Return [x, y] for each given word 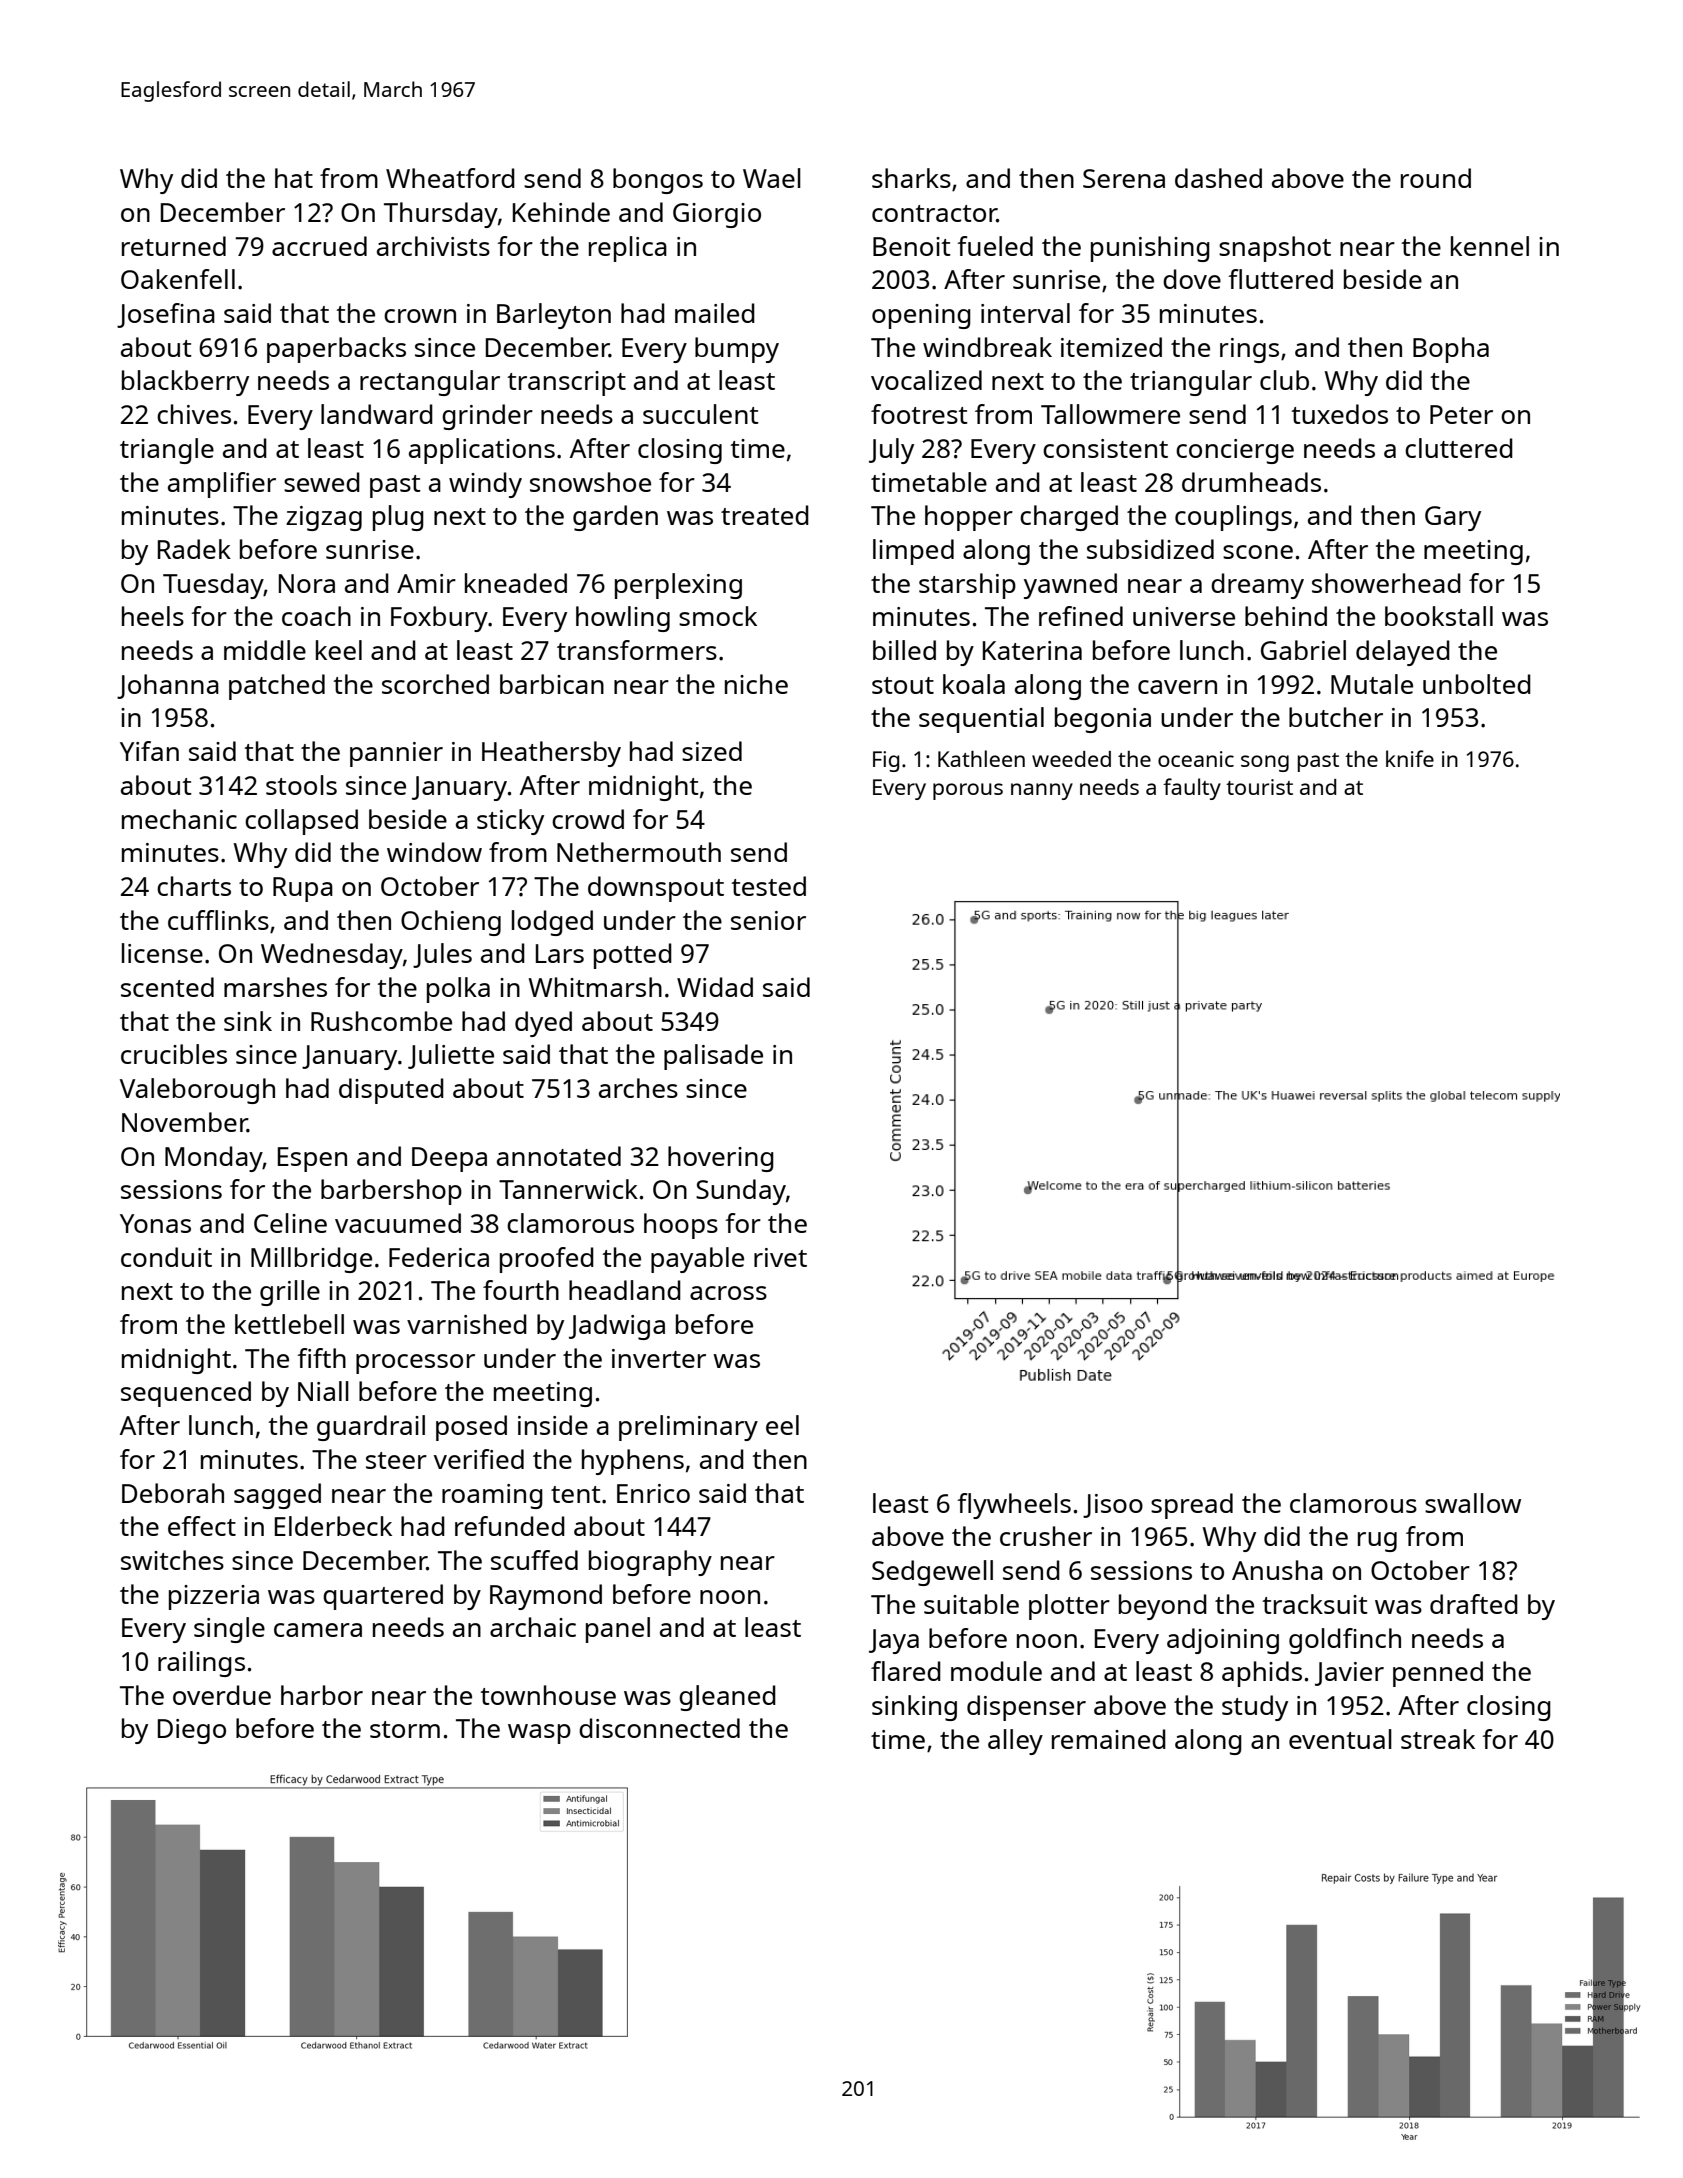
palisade [713, 1057]
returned [174, 246]
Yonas [155, 1223]
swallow [1473, 1503]
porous [968, 791]
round [1436, 178]
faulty [1192, 789]
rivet [780, 1257]
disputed [391, 1091]
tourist [1259, 787]
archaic [533, 1627]
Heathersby [551, 754]
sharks [911, 178]
